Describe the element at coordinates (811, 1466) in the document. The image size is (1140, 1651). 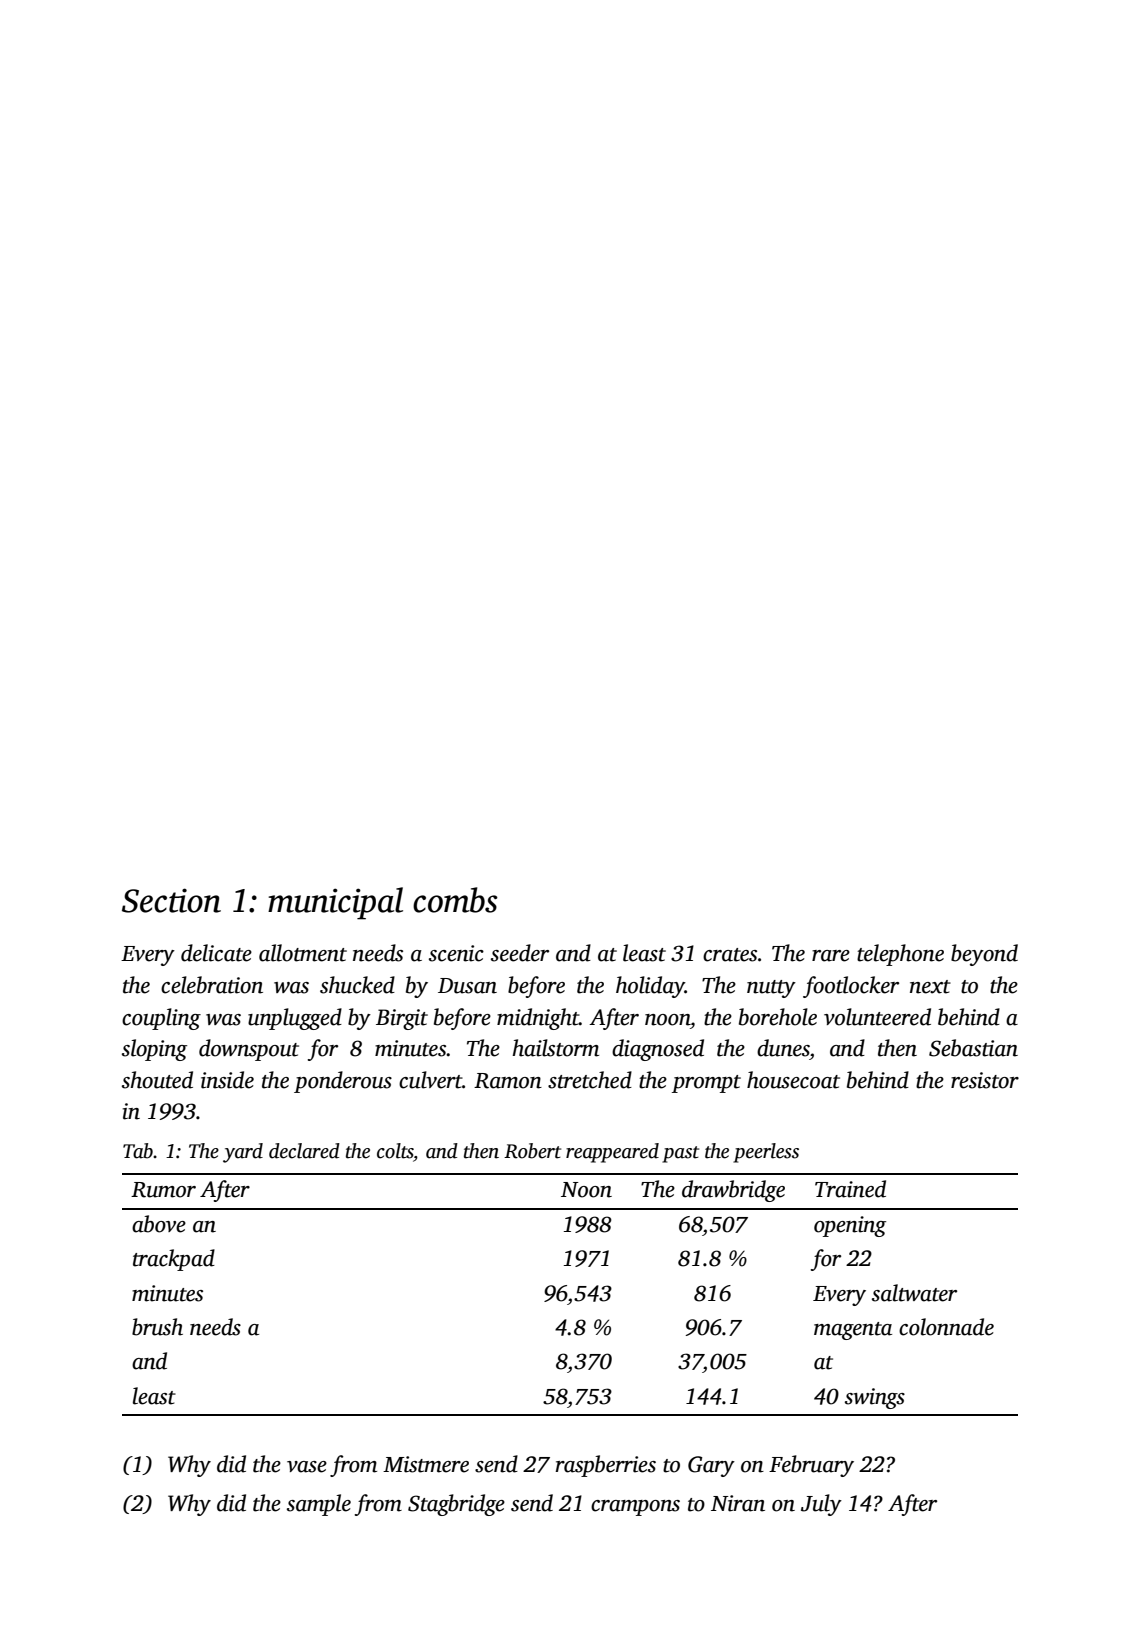
I see `February` at that location.
